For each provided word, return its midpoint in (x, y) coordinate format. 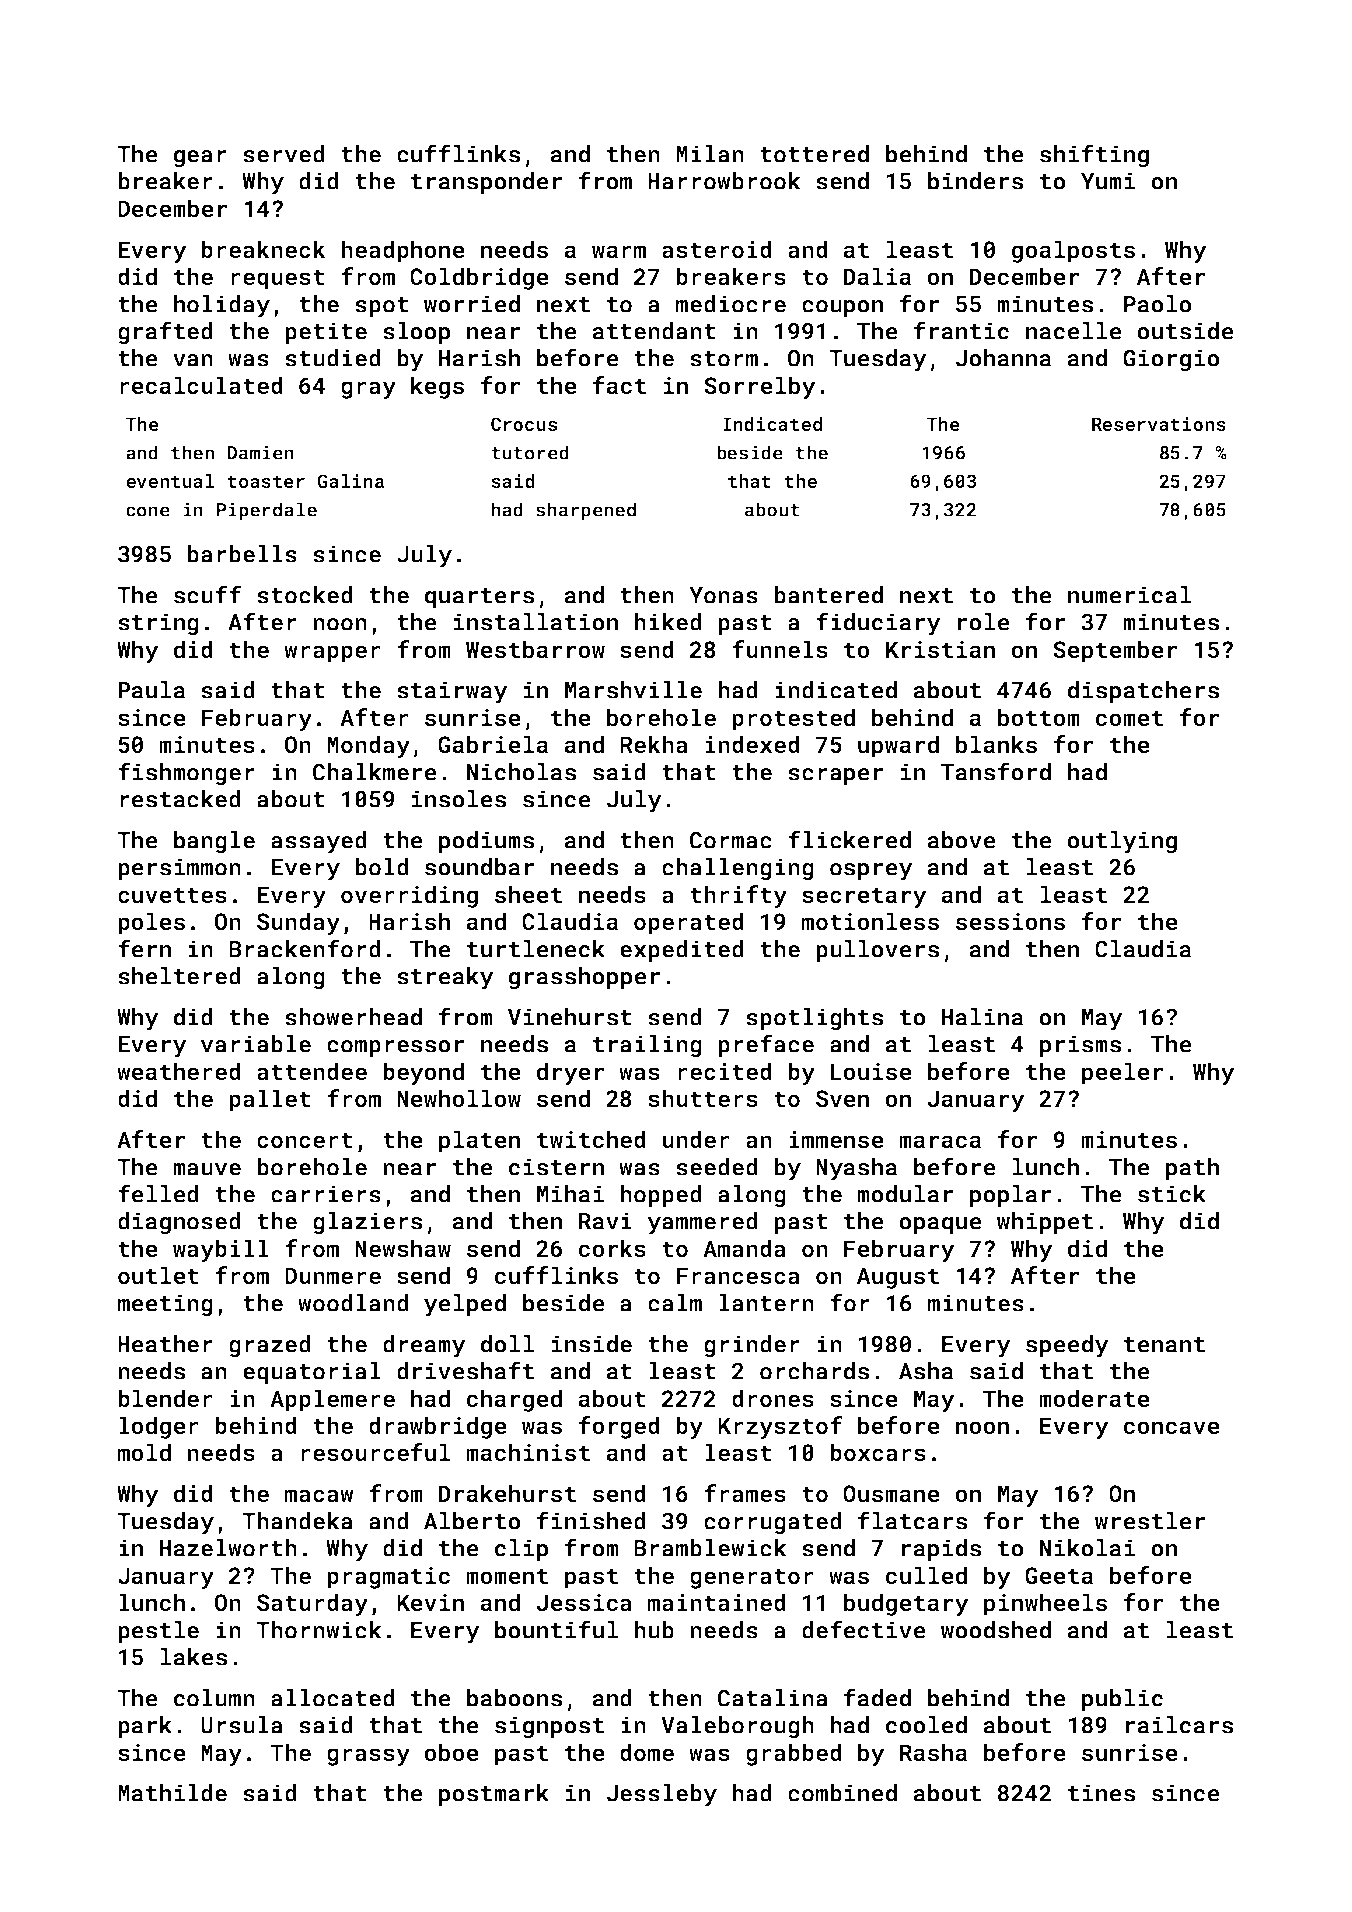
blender (165, 1398)
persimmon (179, 869)
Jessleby (662, 1795)
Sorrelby (760, 387)
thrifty (738, 896)
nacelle (1074, 331)
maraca (940, 1141)
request (278, 279)
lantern (766, 1303)
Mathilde (172, 1793)
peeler (1122, 1073)
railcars (1179, 1725)
